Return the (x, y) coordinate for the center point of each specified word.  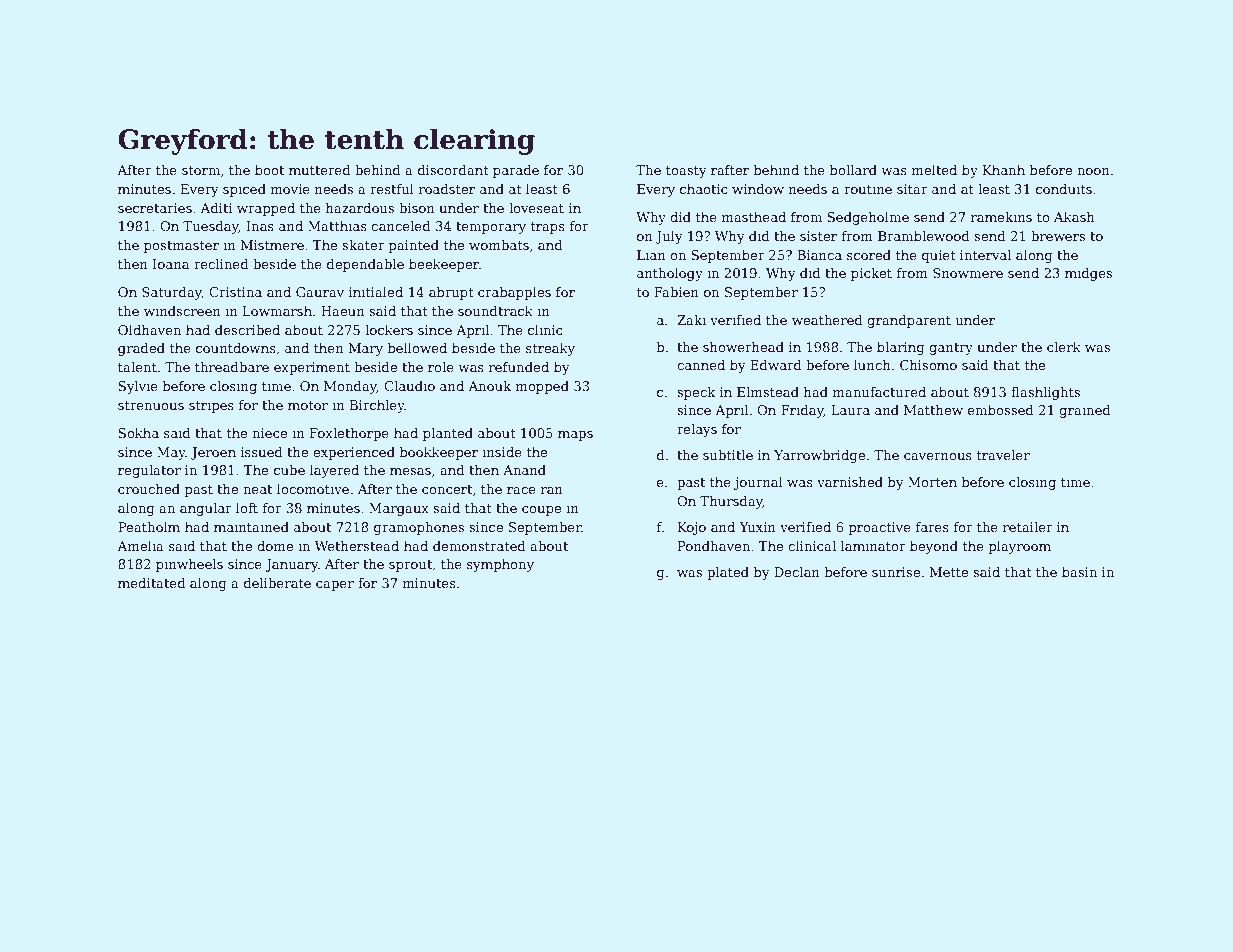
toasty (686, 172)
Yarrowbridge (819, 456)
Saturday (172, 293)
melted (934, 170)
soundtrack (495, 311)
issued (262, 452)
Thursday (731, 502)
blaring (901, 348)
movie (290, 189)
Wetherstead (357, 546)
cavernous (938, 456)
